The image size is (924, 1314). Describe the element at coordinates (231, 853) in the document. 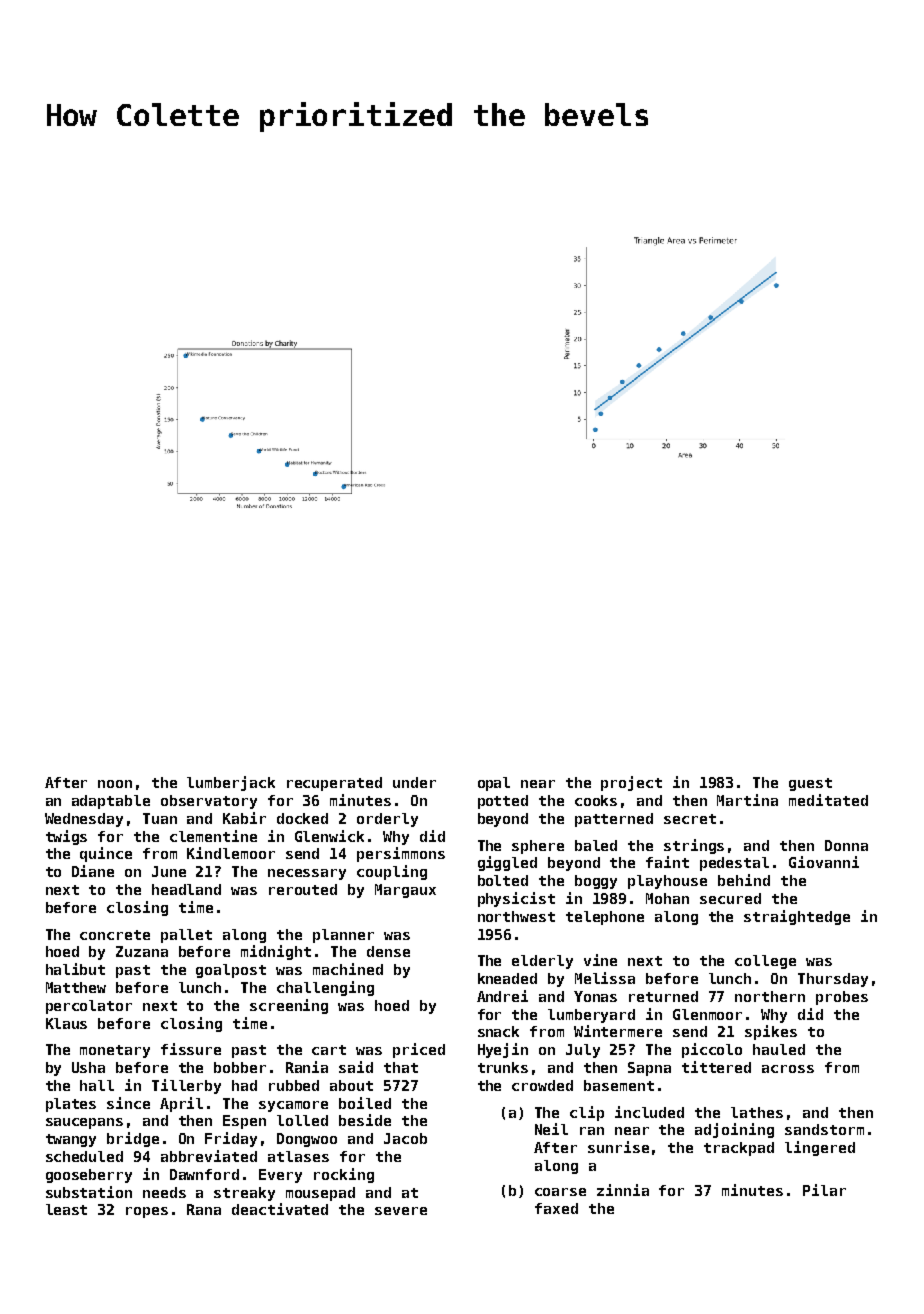

I see `Kindlemoor` at that location.
